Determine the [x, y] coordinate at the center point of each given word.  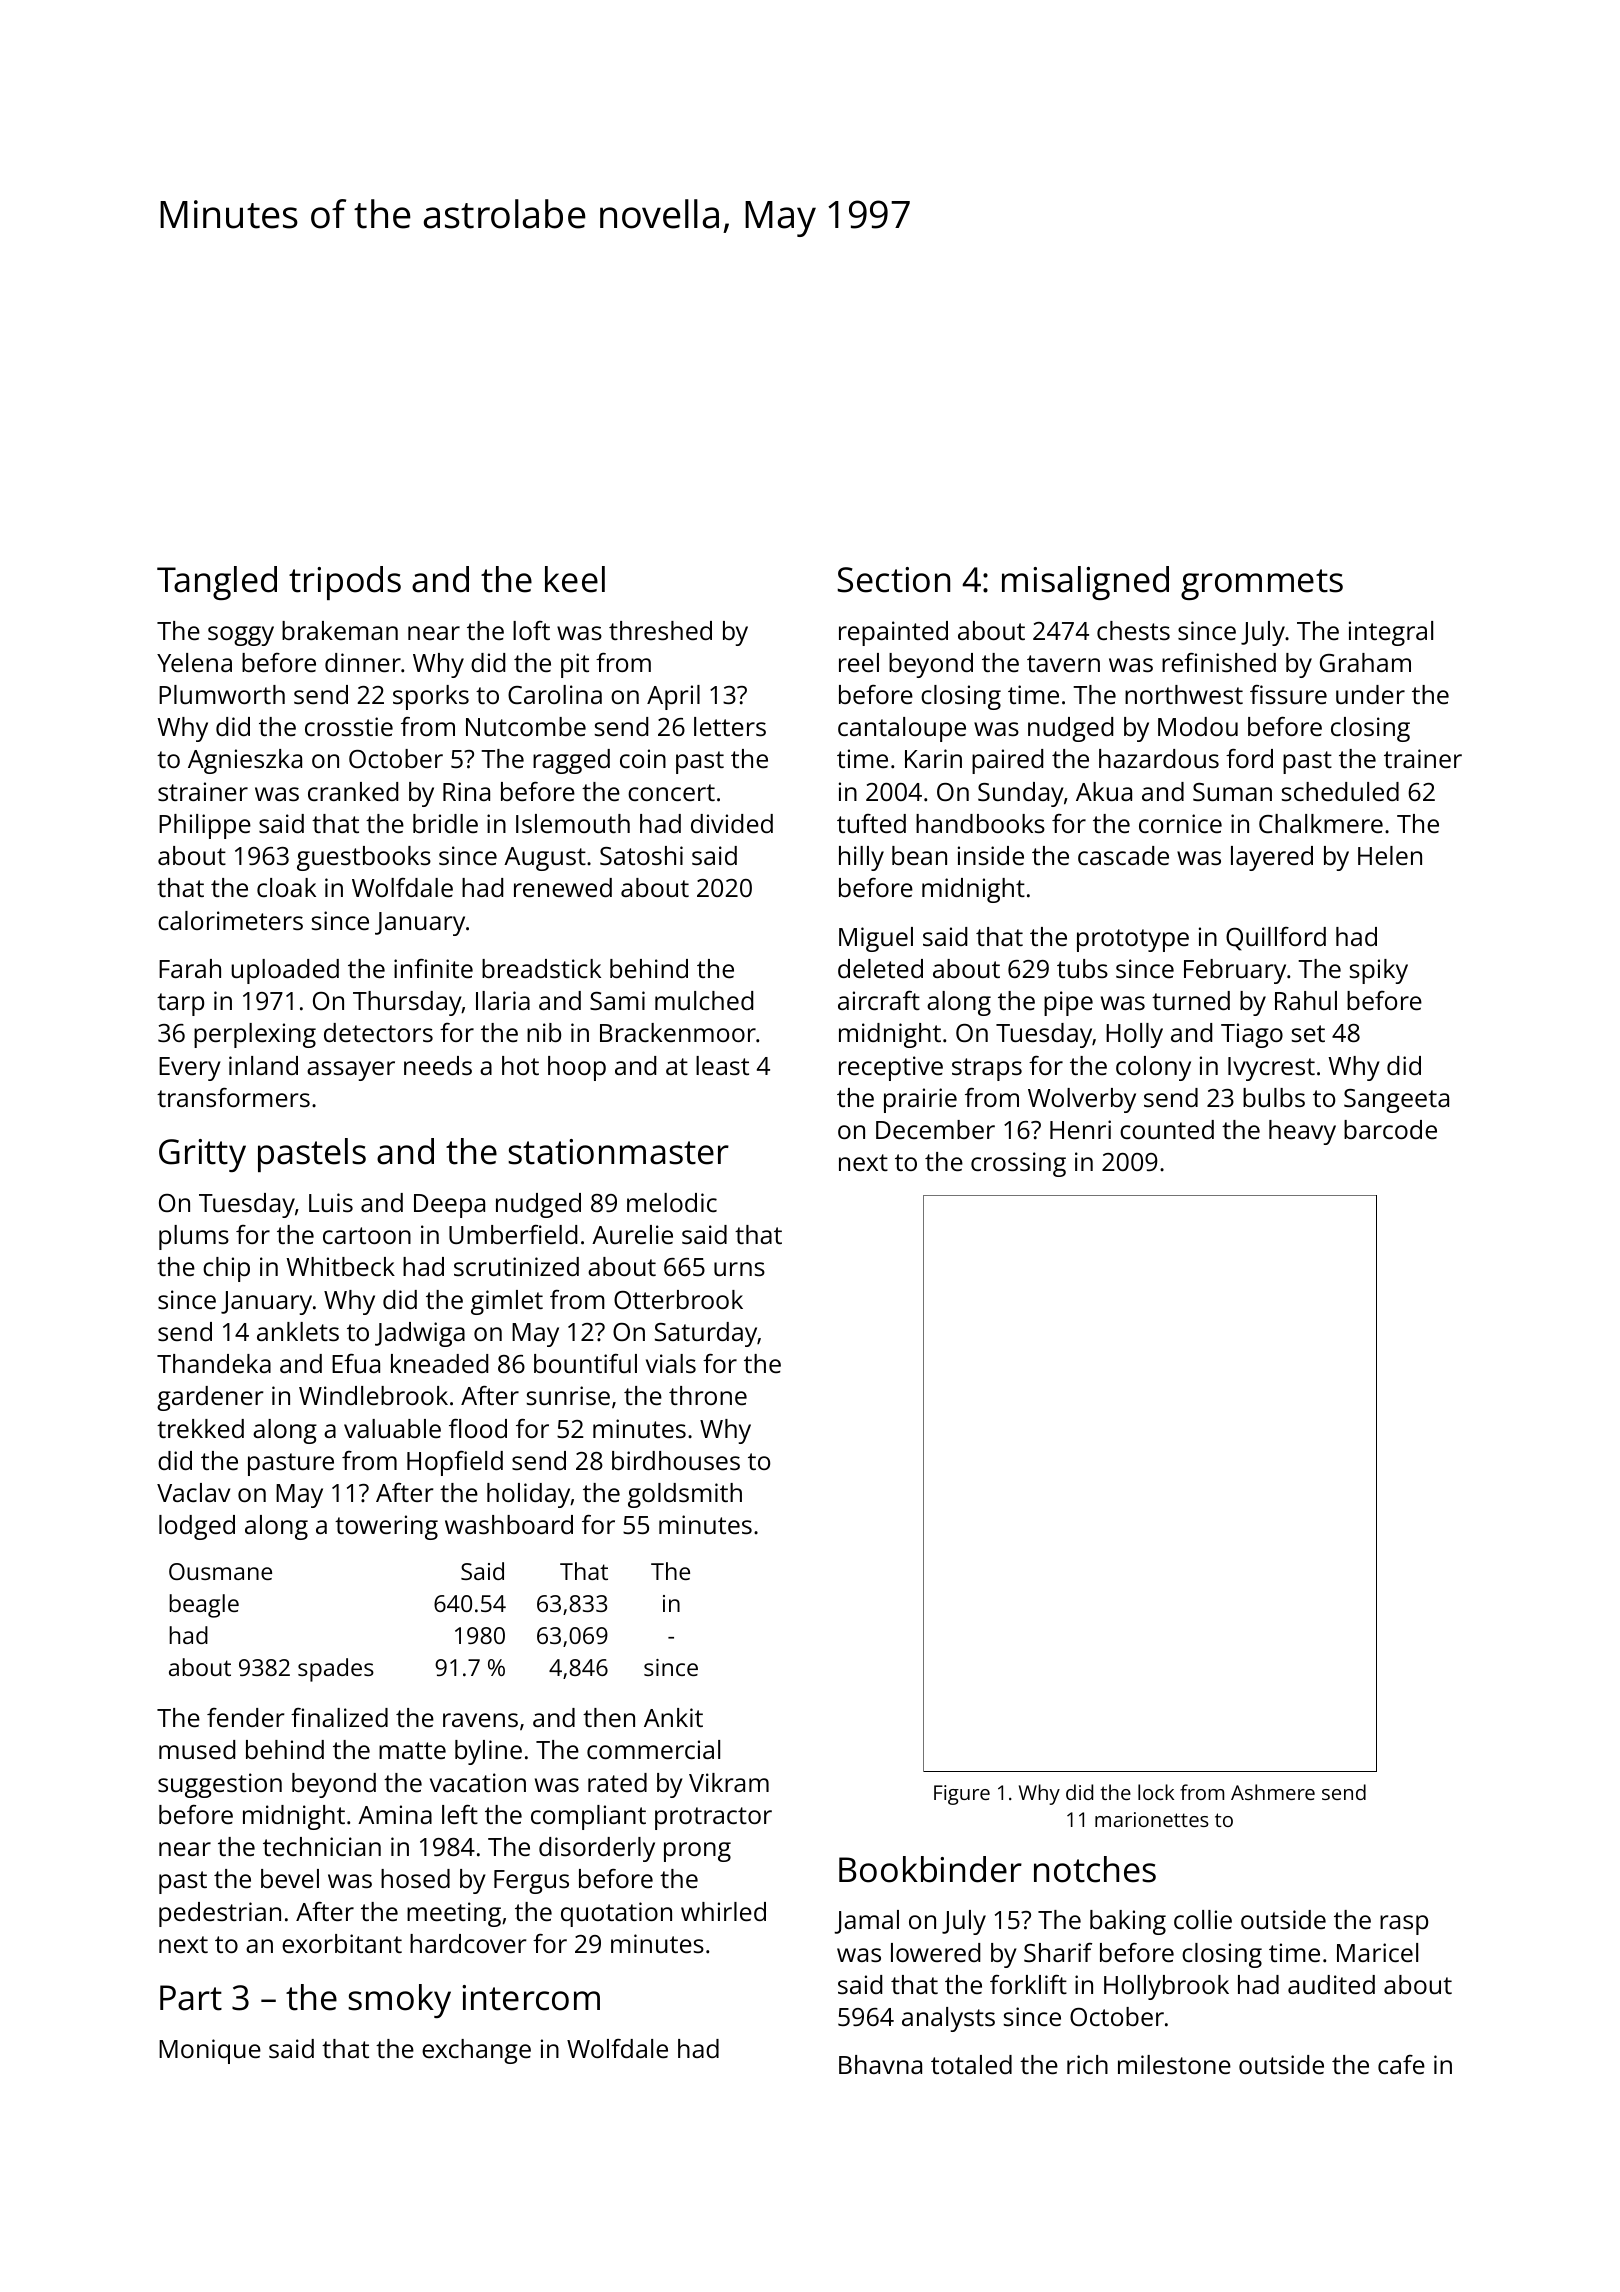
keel [575, 579]
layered [1272, 858]
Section [894, 580]
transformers [233, 1097]
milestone [1174, 2064]
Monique [210, 2051]
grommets [1262, 584]
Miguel [876, 939]
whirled [723, 1911]
